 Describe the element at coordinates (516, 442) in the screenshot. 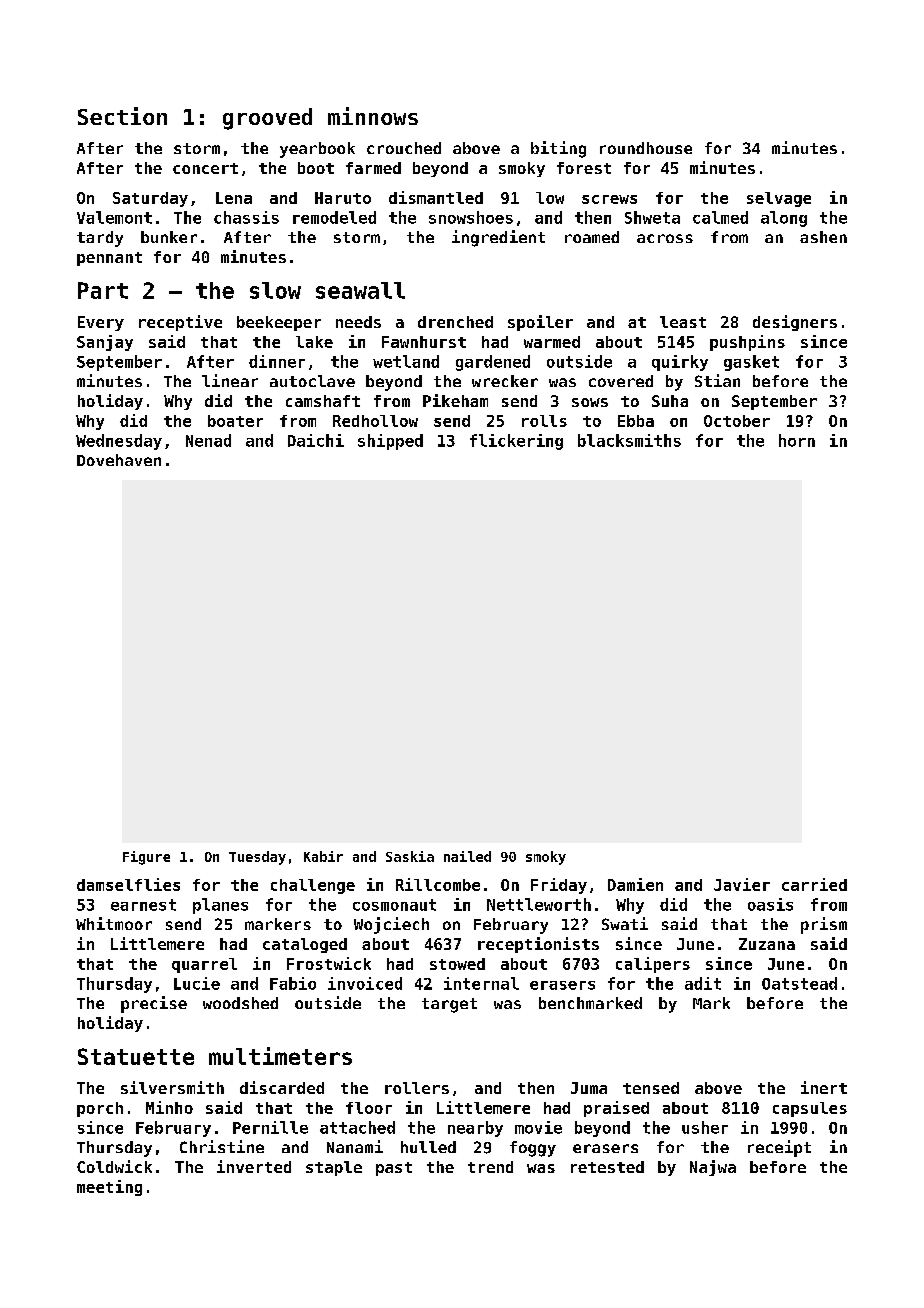

I see `flickering` at that location.
